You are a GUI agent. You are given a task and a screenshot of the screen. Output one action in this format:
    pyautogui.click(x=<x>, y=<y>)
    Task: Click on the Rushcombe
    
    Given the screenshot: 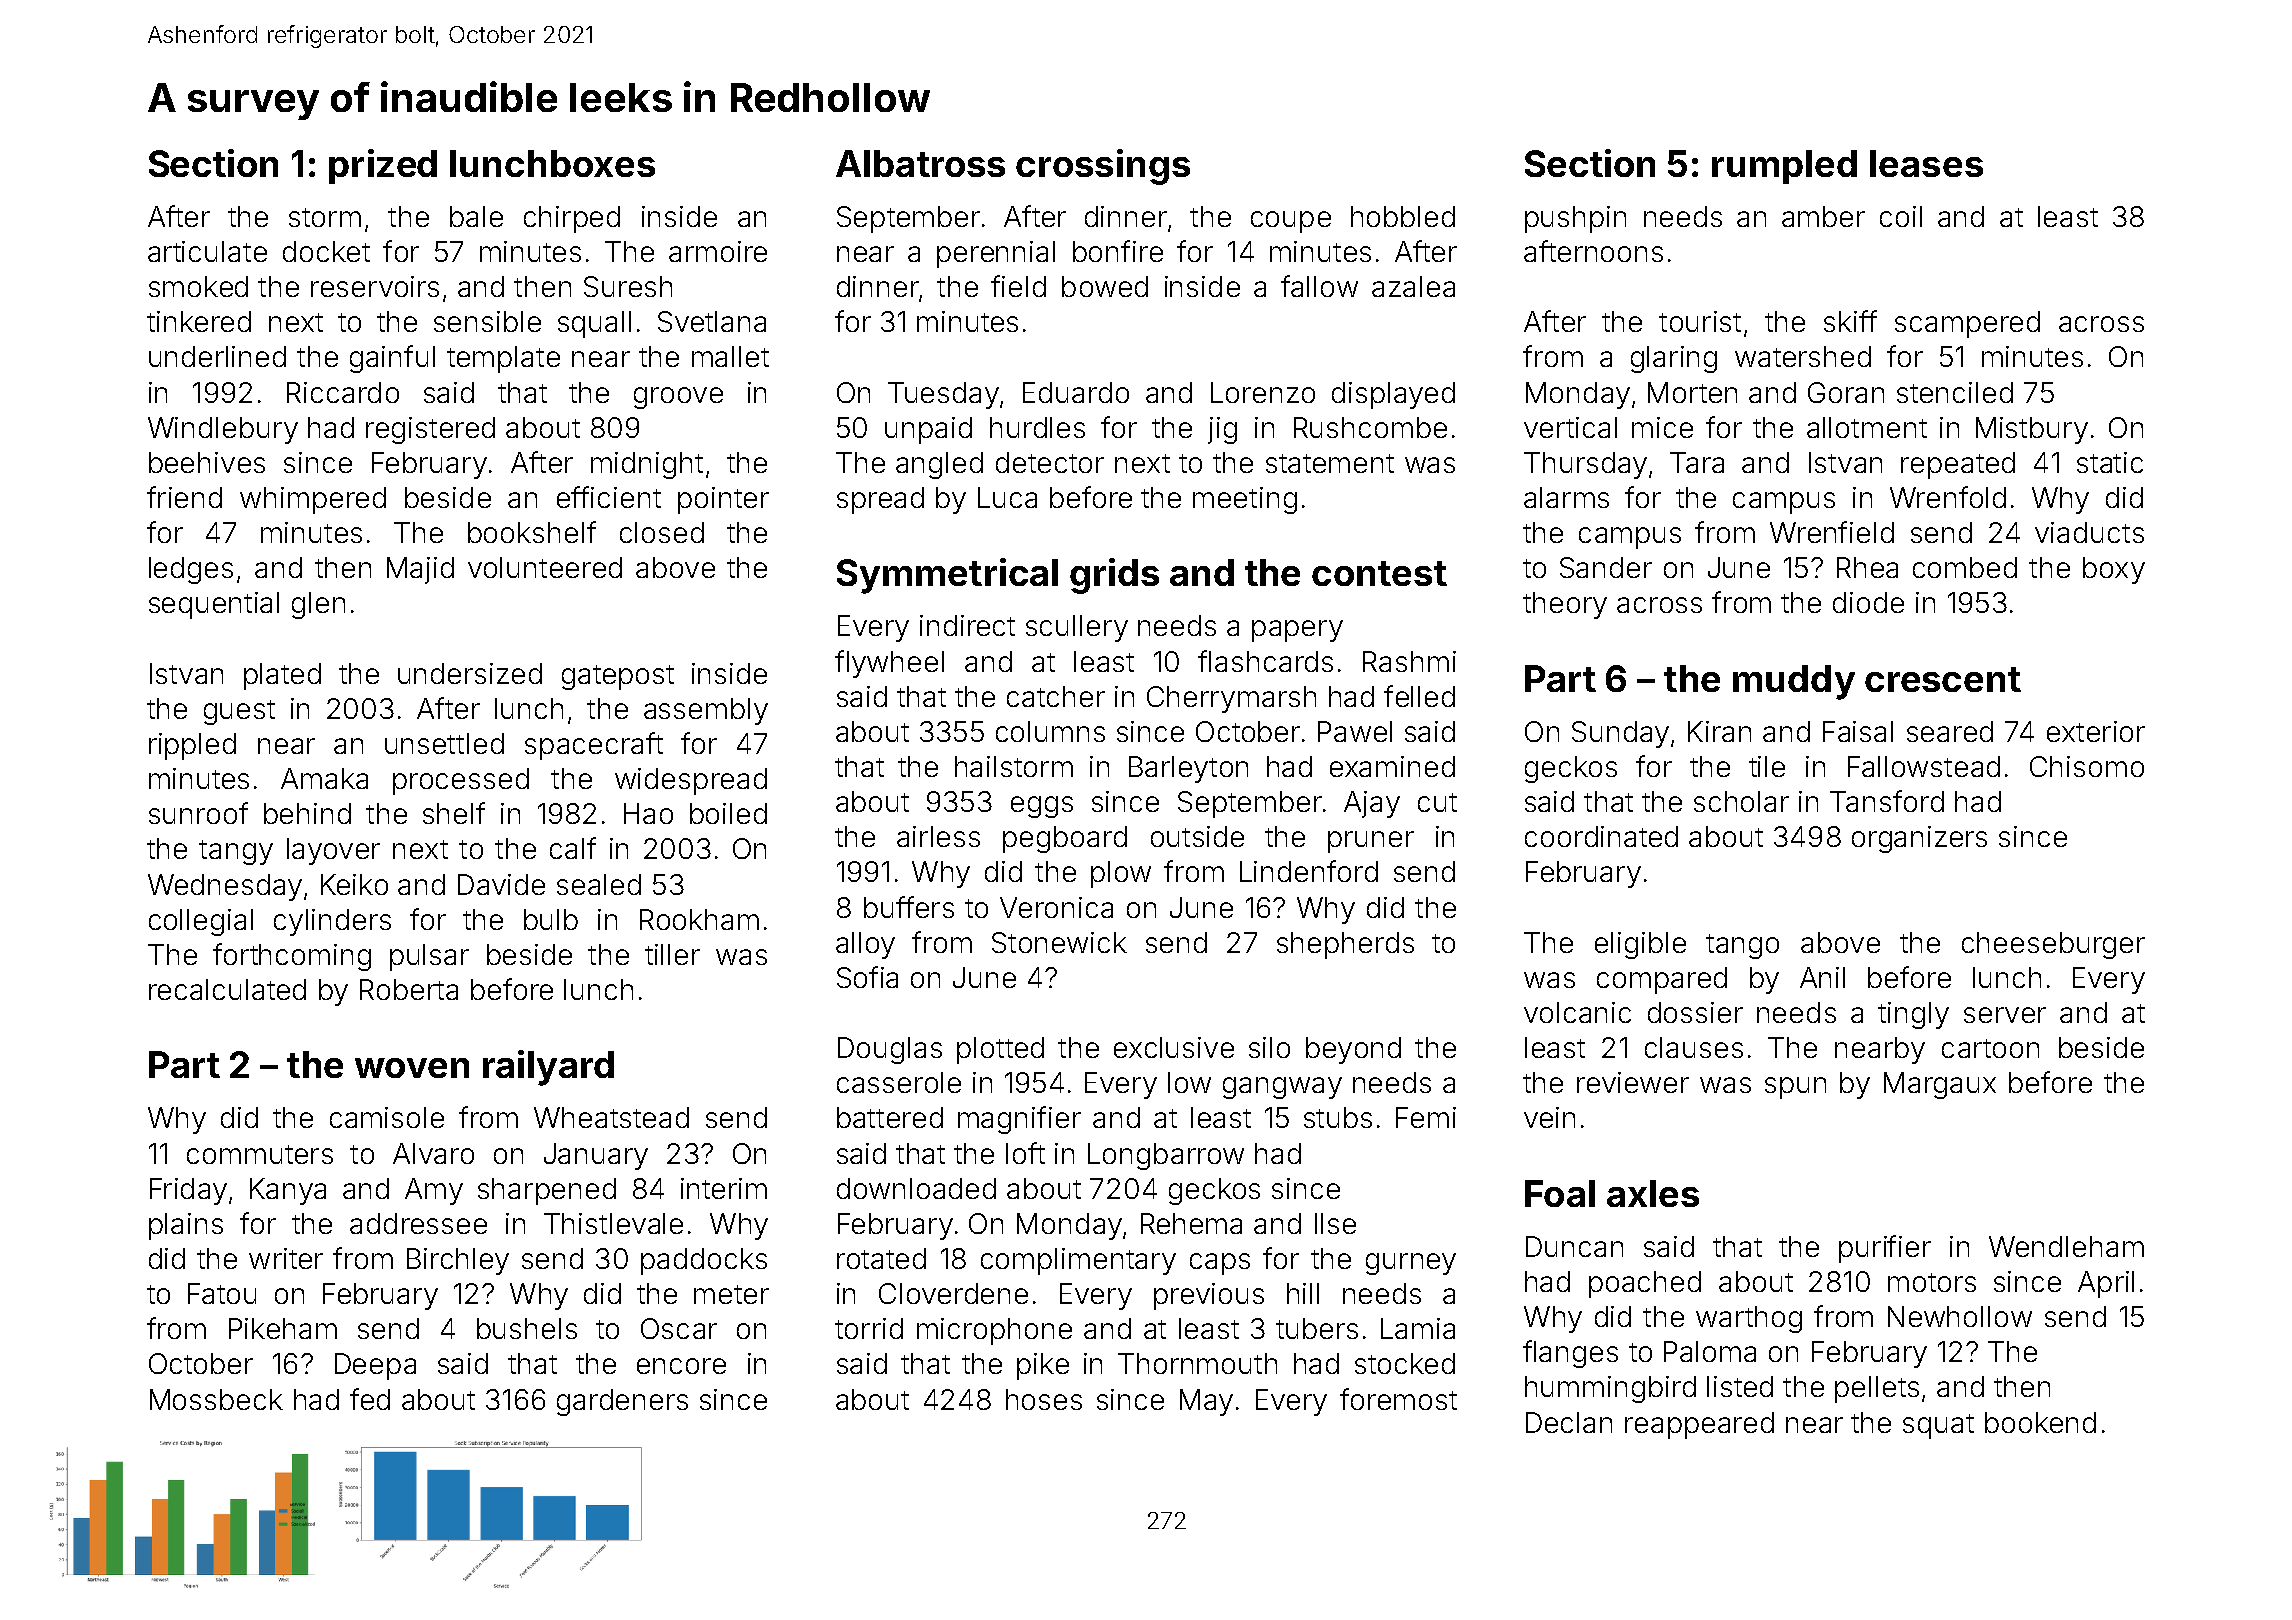 What is the action you would take?
    pyautogui.click(x=1370, y=427)
